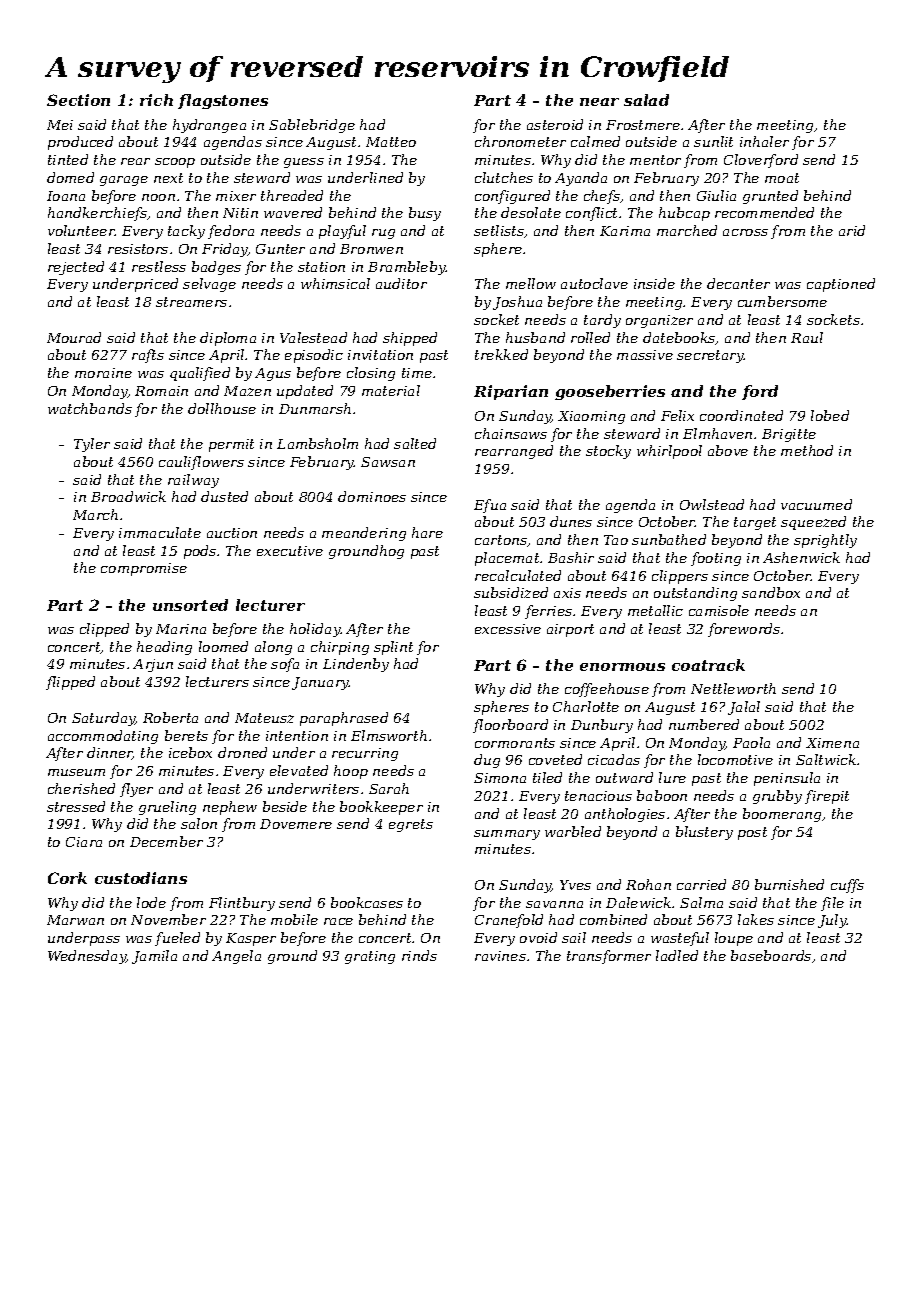  What do you see at coordinates (70, 683) in the screenshot?
I see `flipped` at bounding box center [70, 683].
